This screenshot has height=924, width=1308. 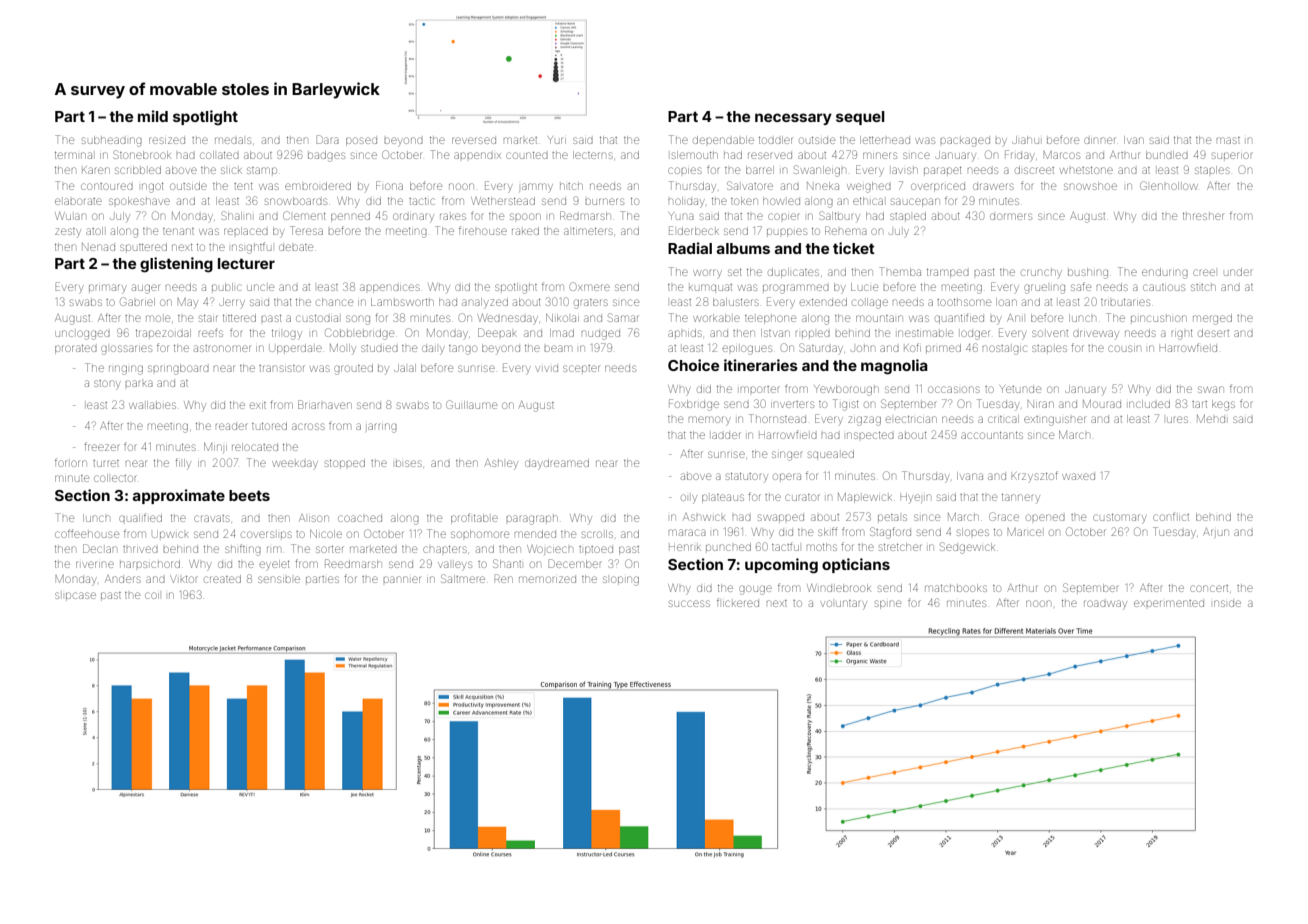 I want to click on duplicates, so click(x=793, y=273).
